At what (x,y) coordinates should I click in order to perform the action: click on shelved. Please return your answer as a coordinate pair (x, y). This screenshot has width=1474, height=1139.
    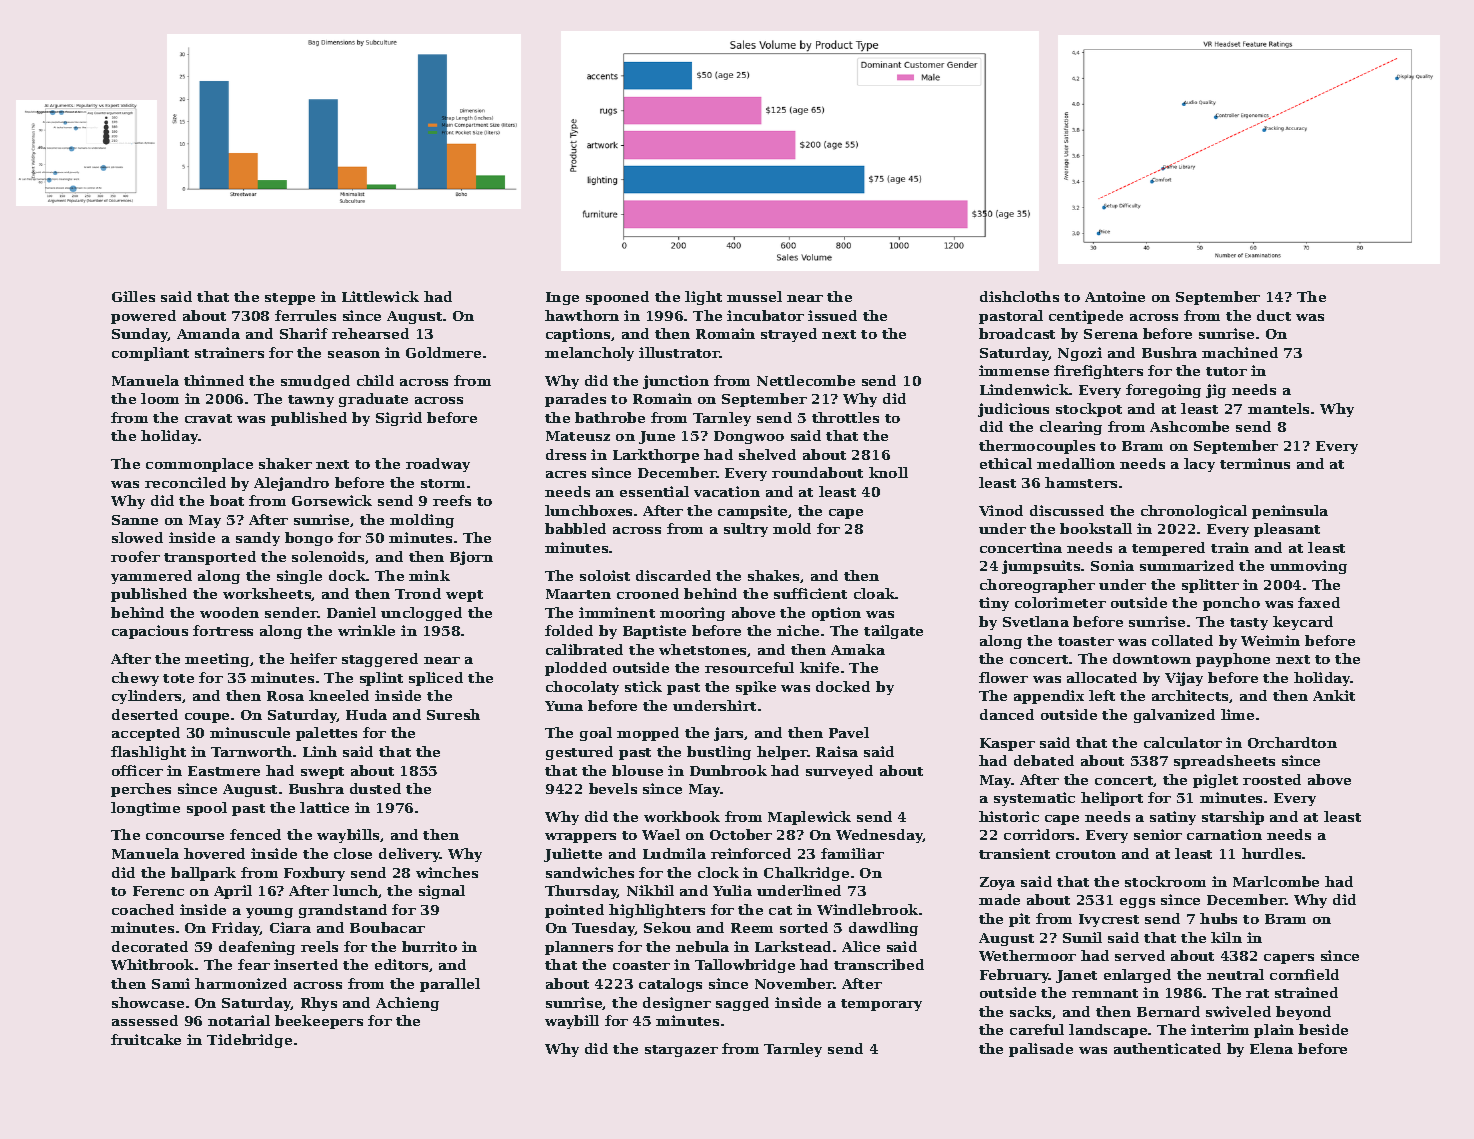
    Looking at the image, I should click on (767, 454).
